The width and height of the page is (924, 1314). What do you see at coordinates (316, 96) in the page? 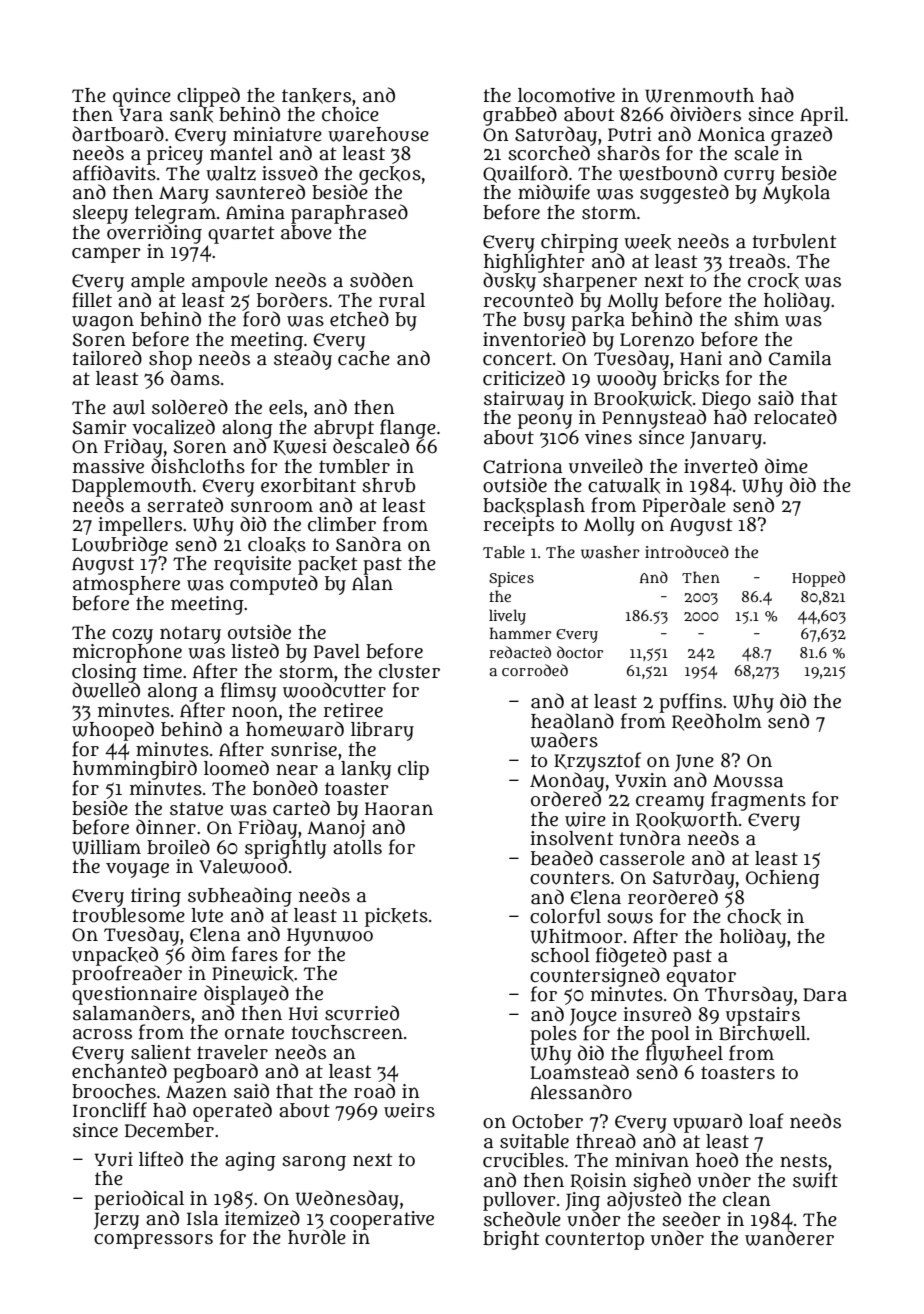
I see `tankers` at bounding box center [316, 96].
